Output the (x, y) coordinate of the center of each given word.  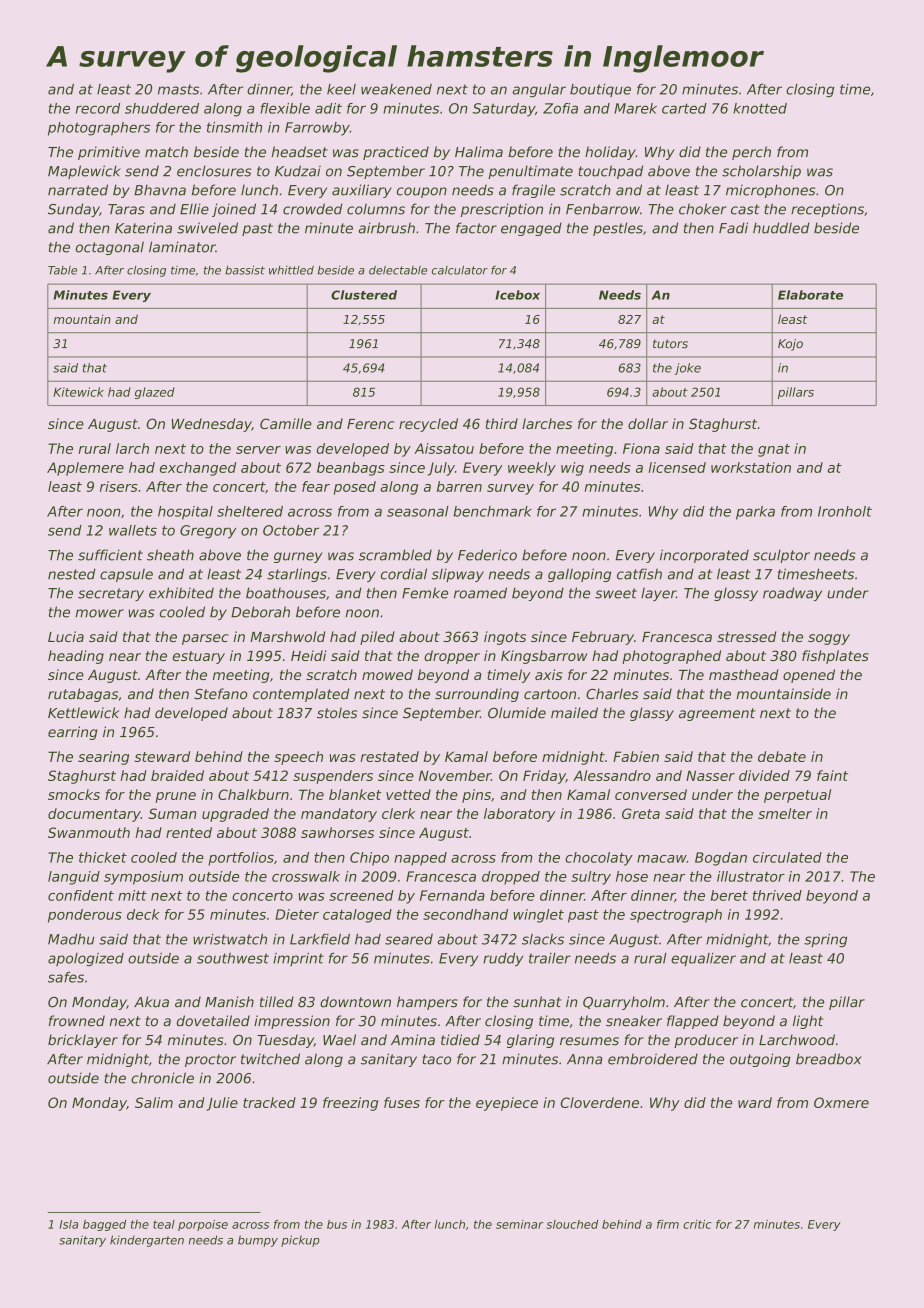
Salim (154, 1102)
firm (668, 1224)
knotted (760, 108)
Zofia (560, 108)
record (98, 108)
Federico (487, 555)
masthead (743, 674)
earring (73, 733)
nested (72, 574)
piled (377, 638)
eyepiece (507, 1104)
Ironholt (845, 511)
